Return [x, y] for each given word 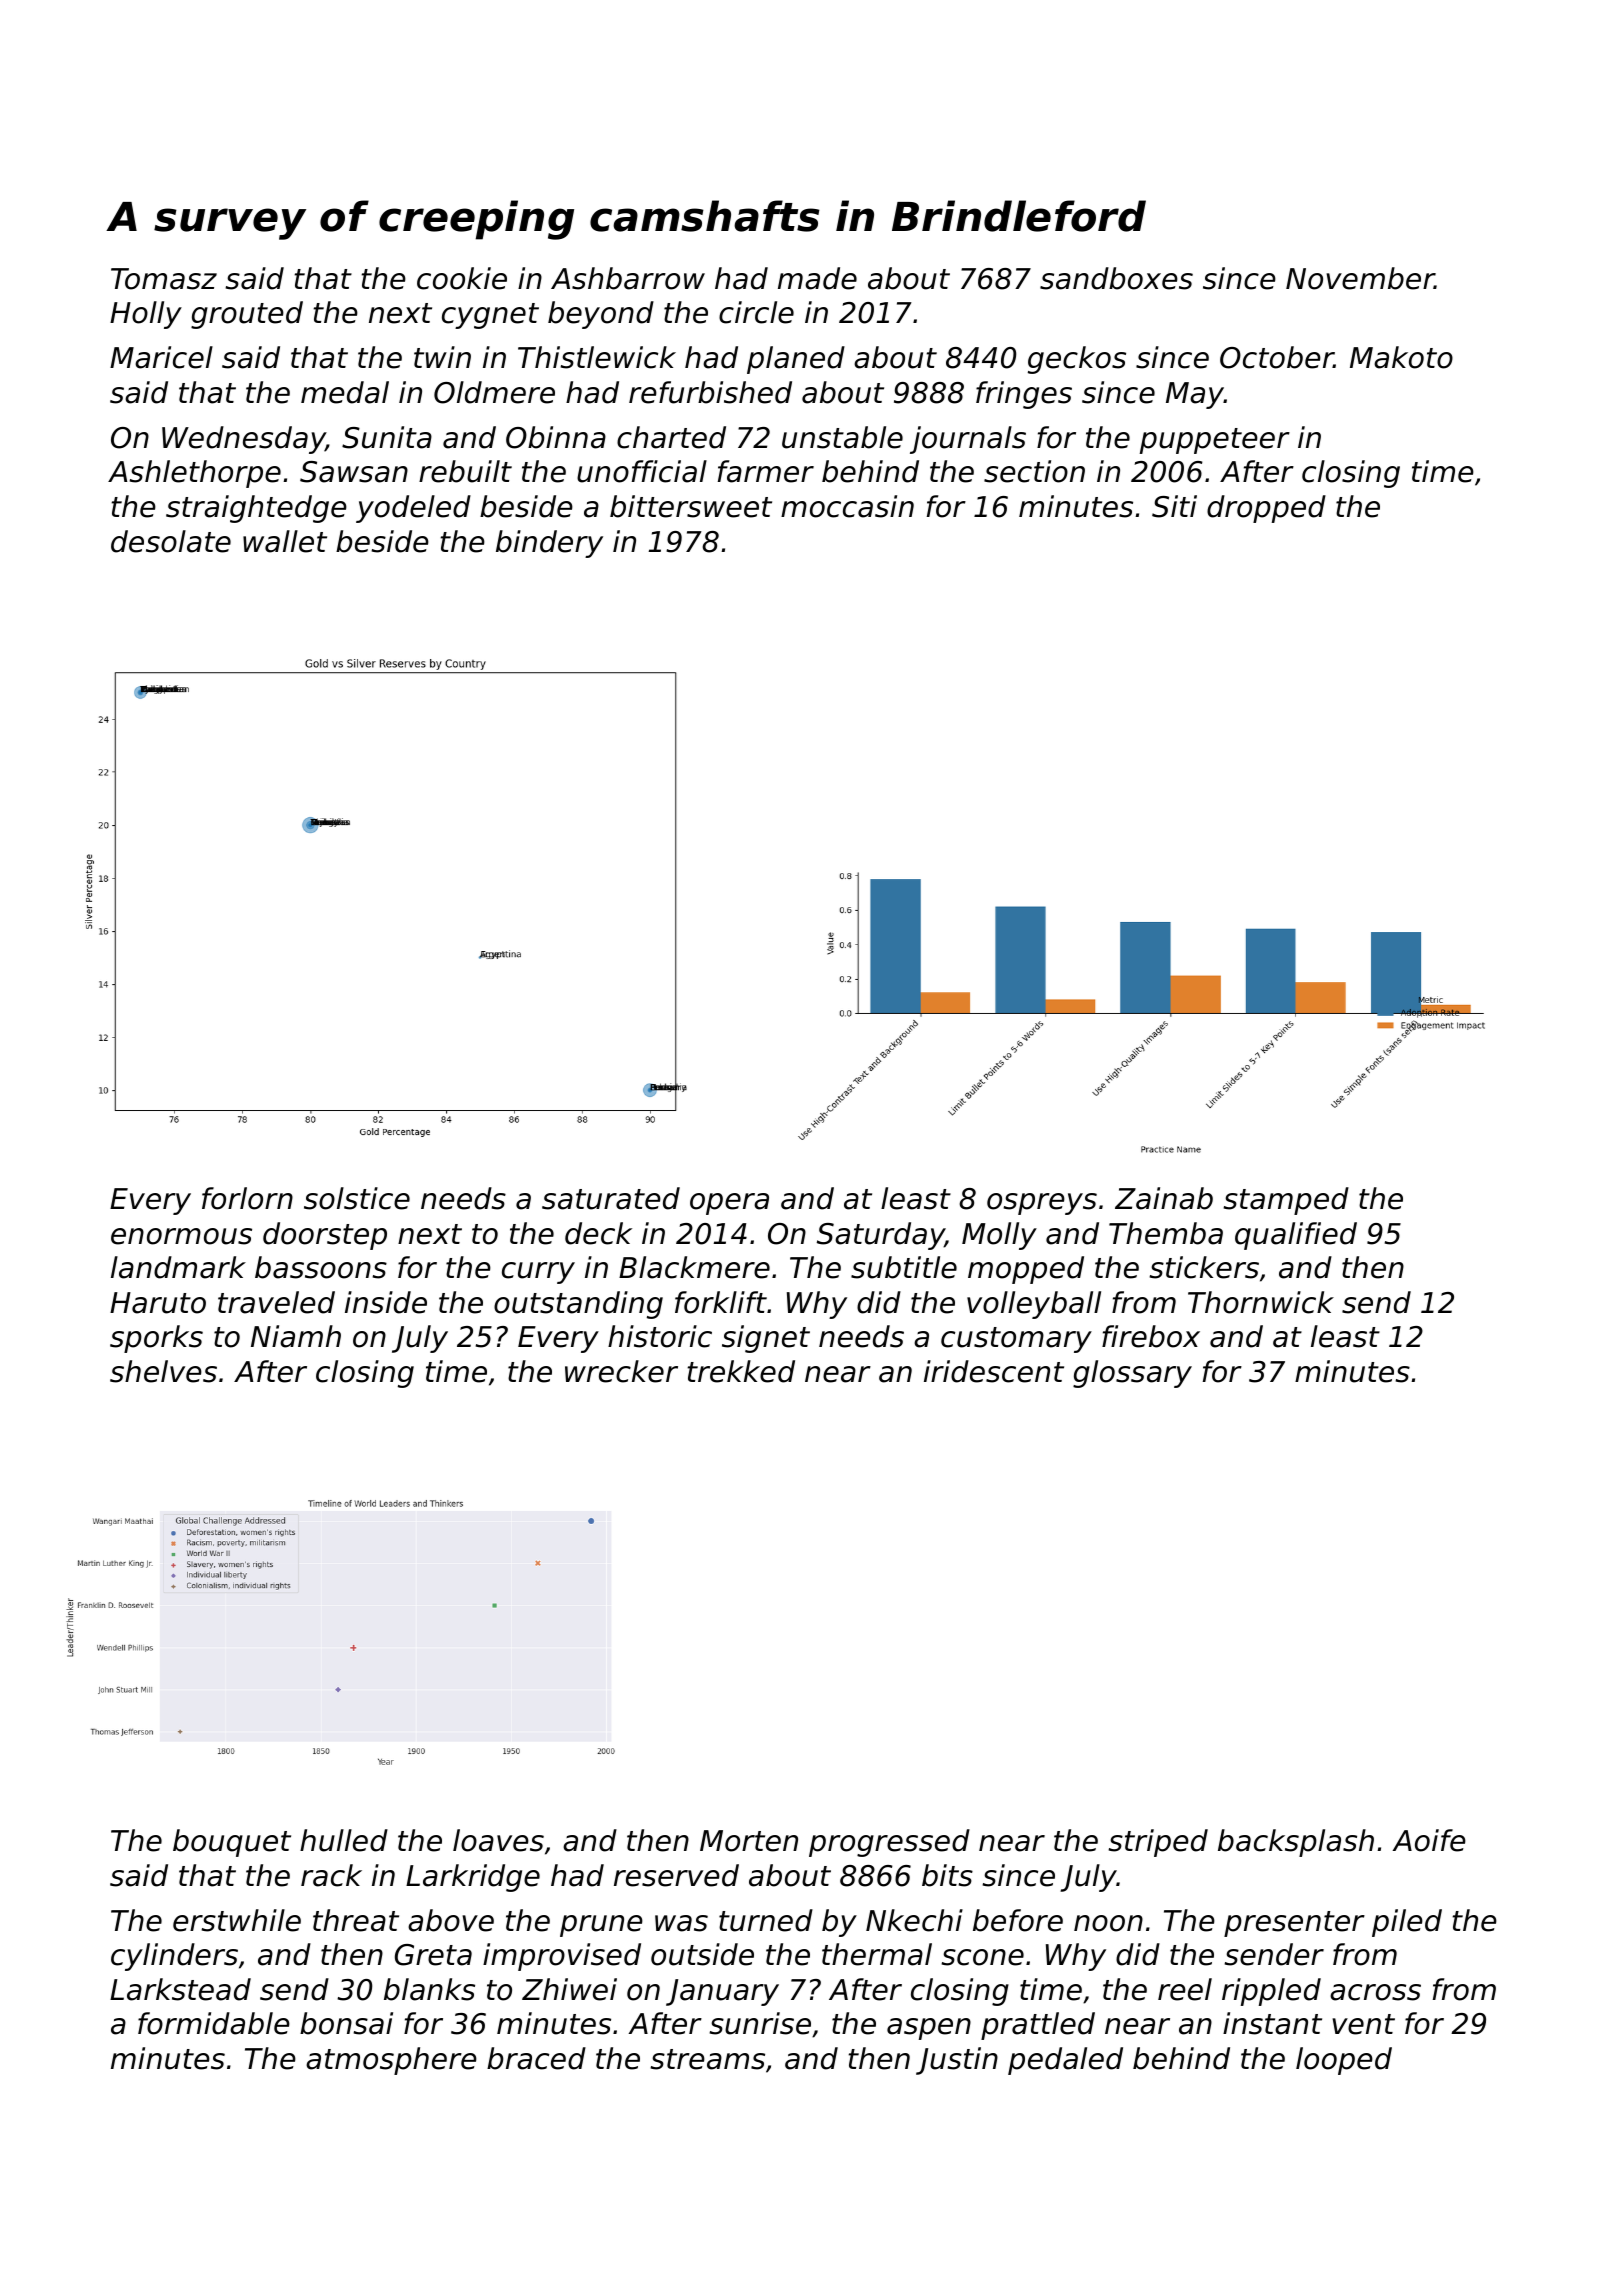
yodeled [413, 509]
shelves [163, 1371]
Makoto [1401, 357]
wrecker [621, 1371]
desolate [171, 541]
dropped [1266, 509]
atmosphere [391, 2061]
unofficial [642, 471]
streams [707, 2059]
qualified [1296, 1236]
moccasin [847, 506]
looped [1344, 2061]
